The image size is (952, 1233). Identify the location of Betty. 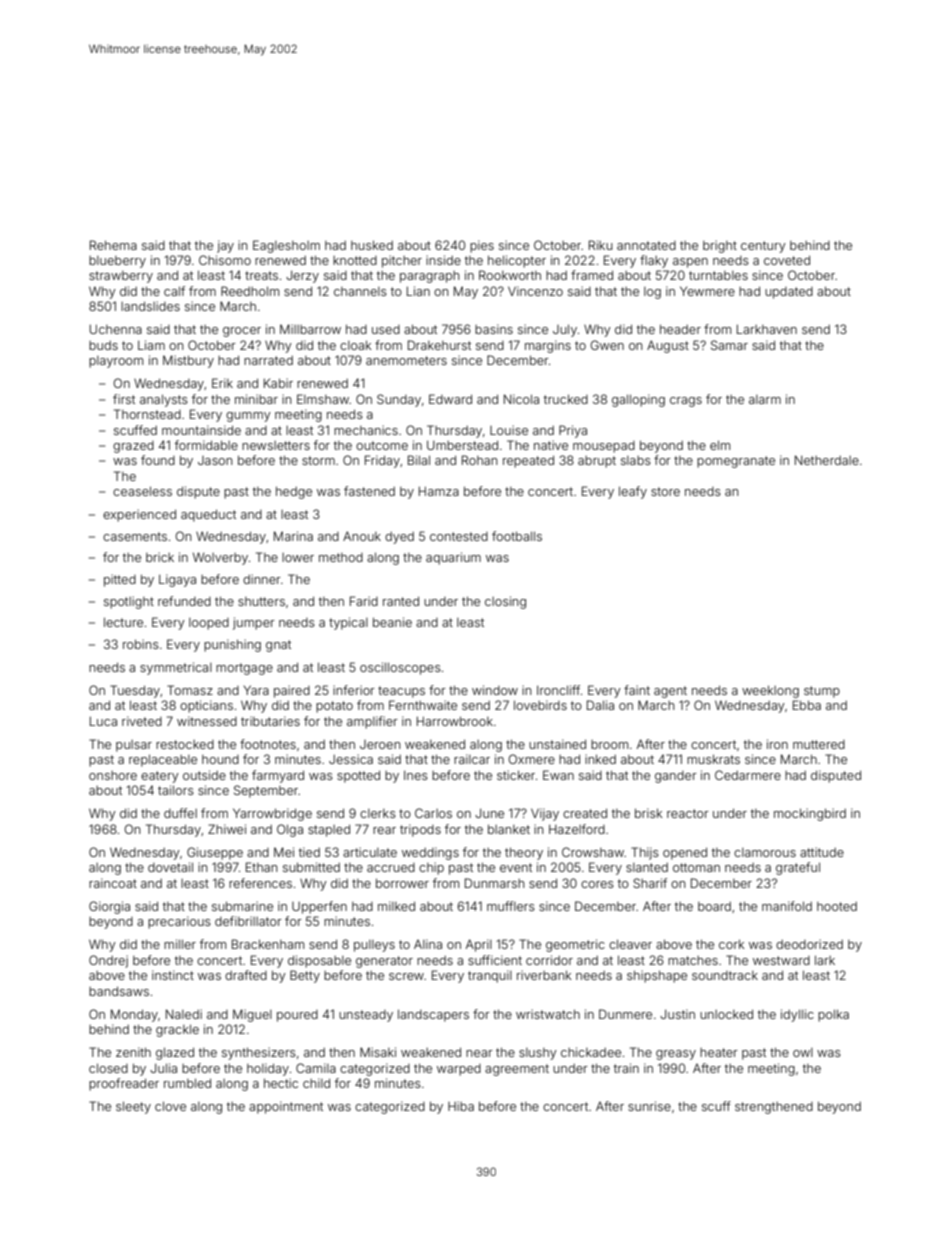
(305, 976).
